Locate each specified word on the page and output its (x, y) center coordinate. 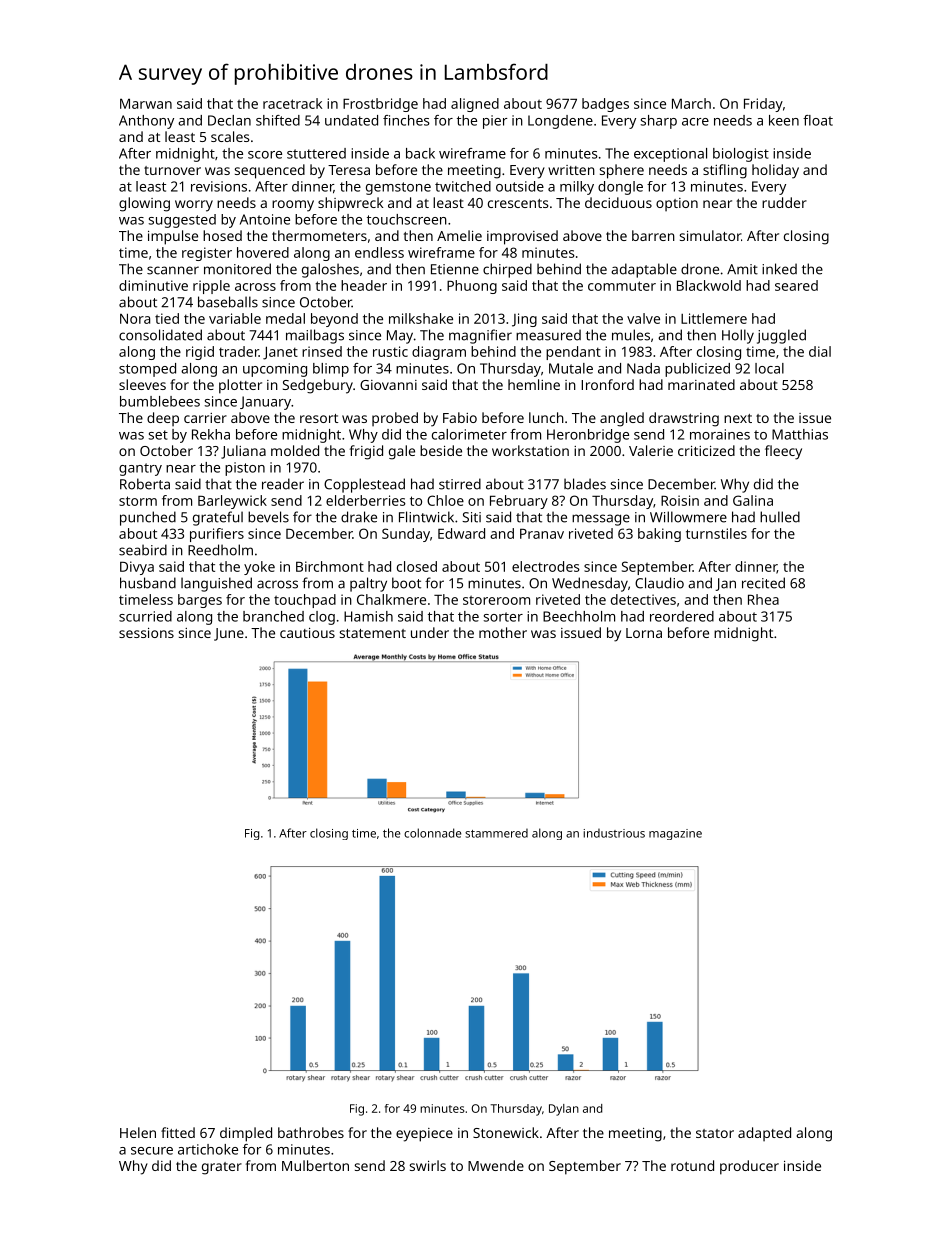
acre (695, 122)
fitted (178, 1132)
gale (402, 452)
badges (605, 105)
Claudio (659, 583)
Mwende (496, 1165)
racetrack (292, 103)
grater (222, 1168)
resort (319, 418)
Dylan (564, 1110)
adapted (764, 1134)
